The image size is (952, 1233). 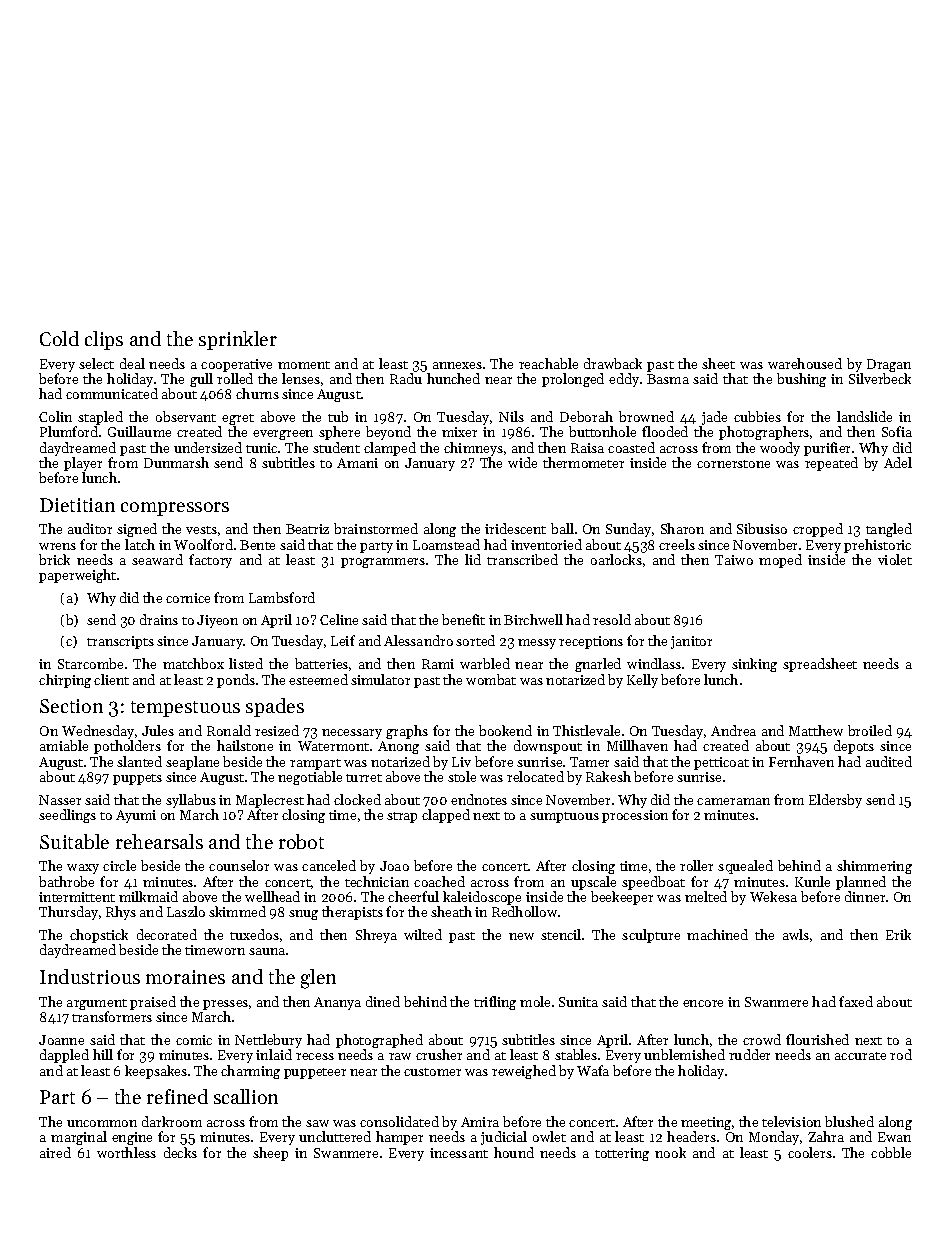 What do you see at coordinates (616, 559) in the screenshot?
I see `oarlocks` at bounding box center [616, 559].
